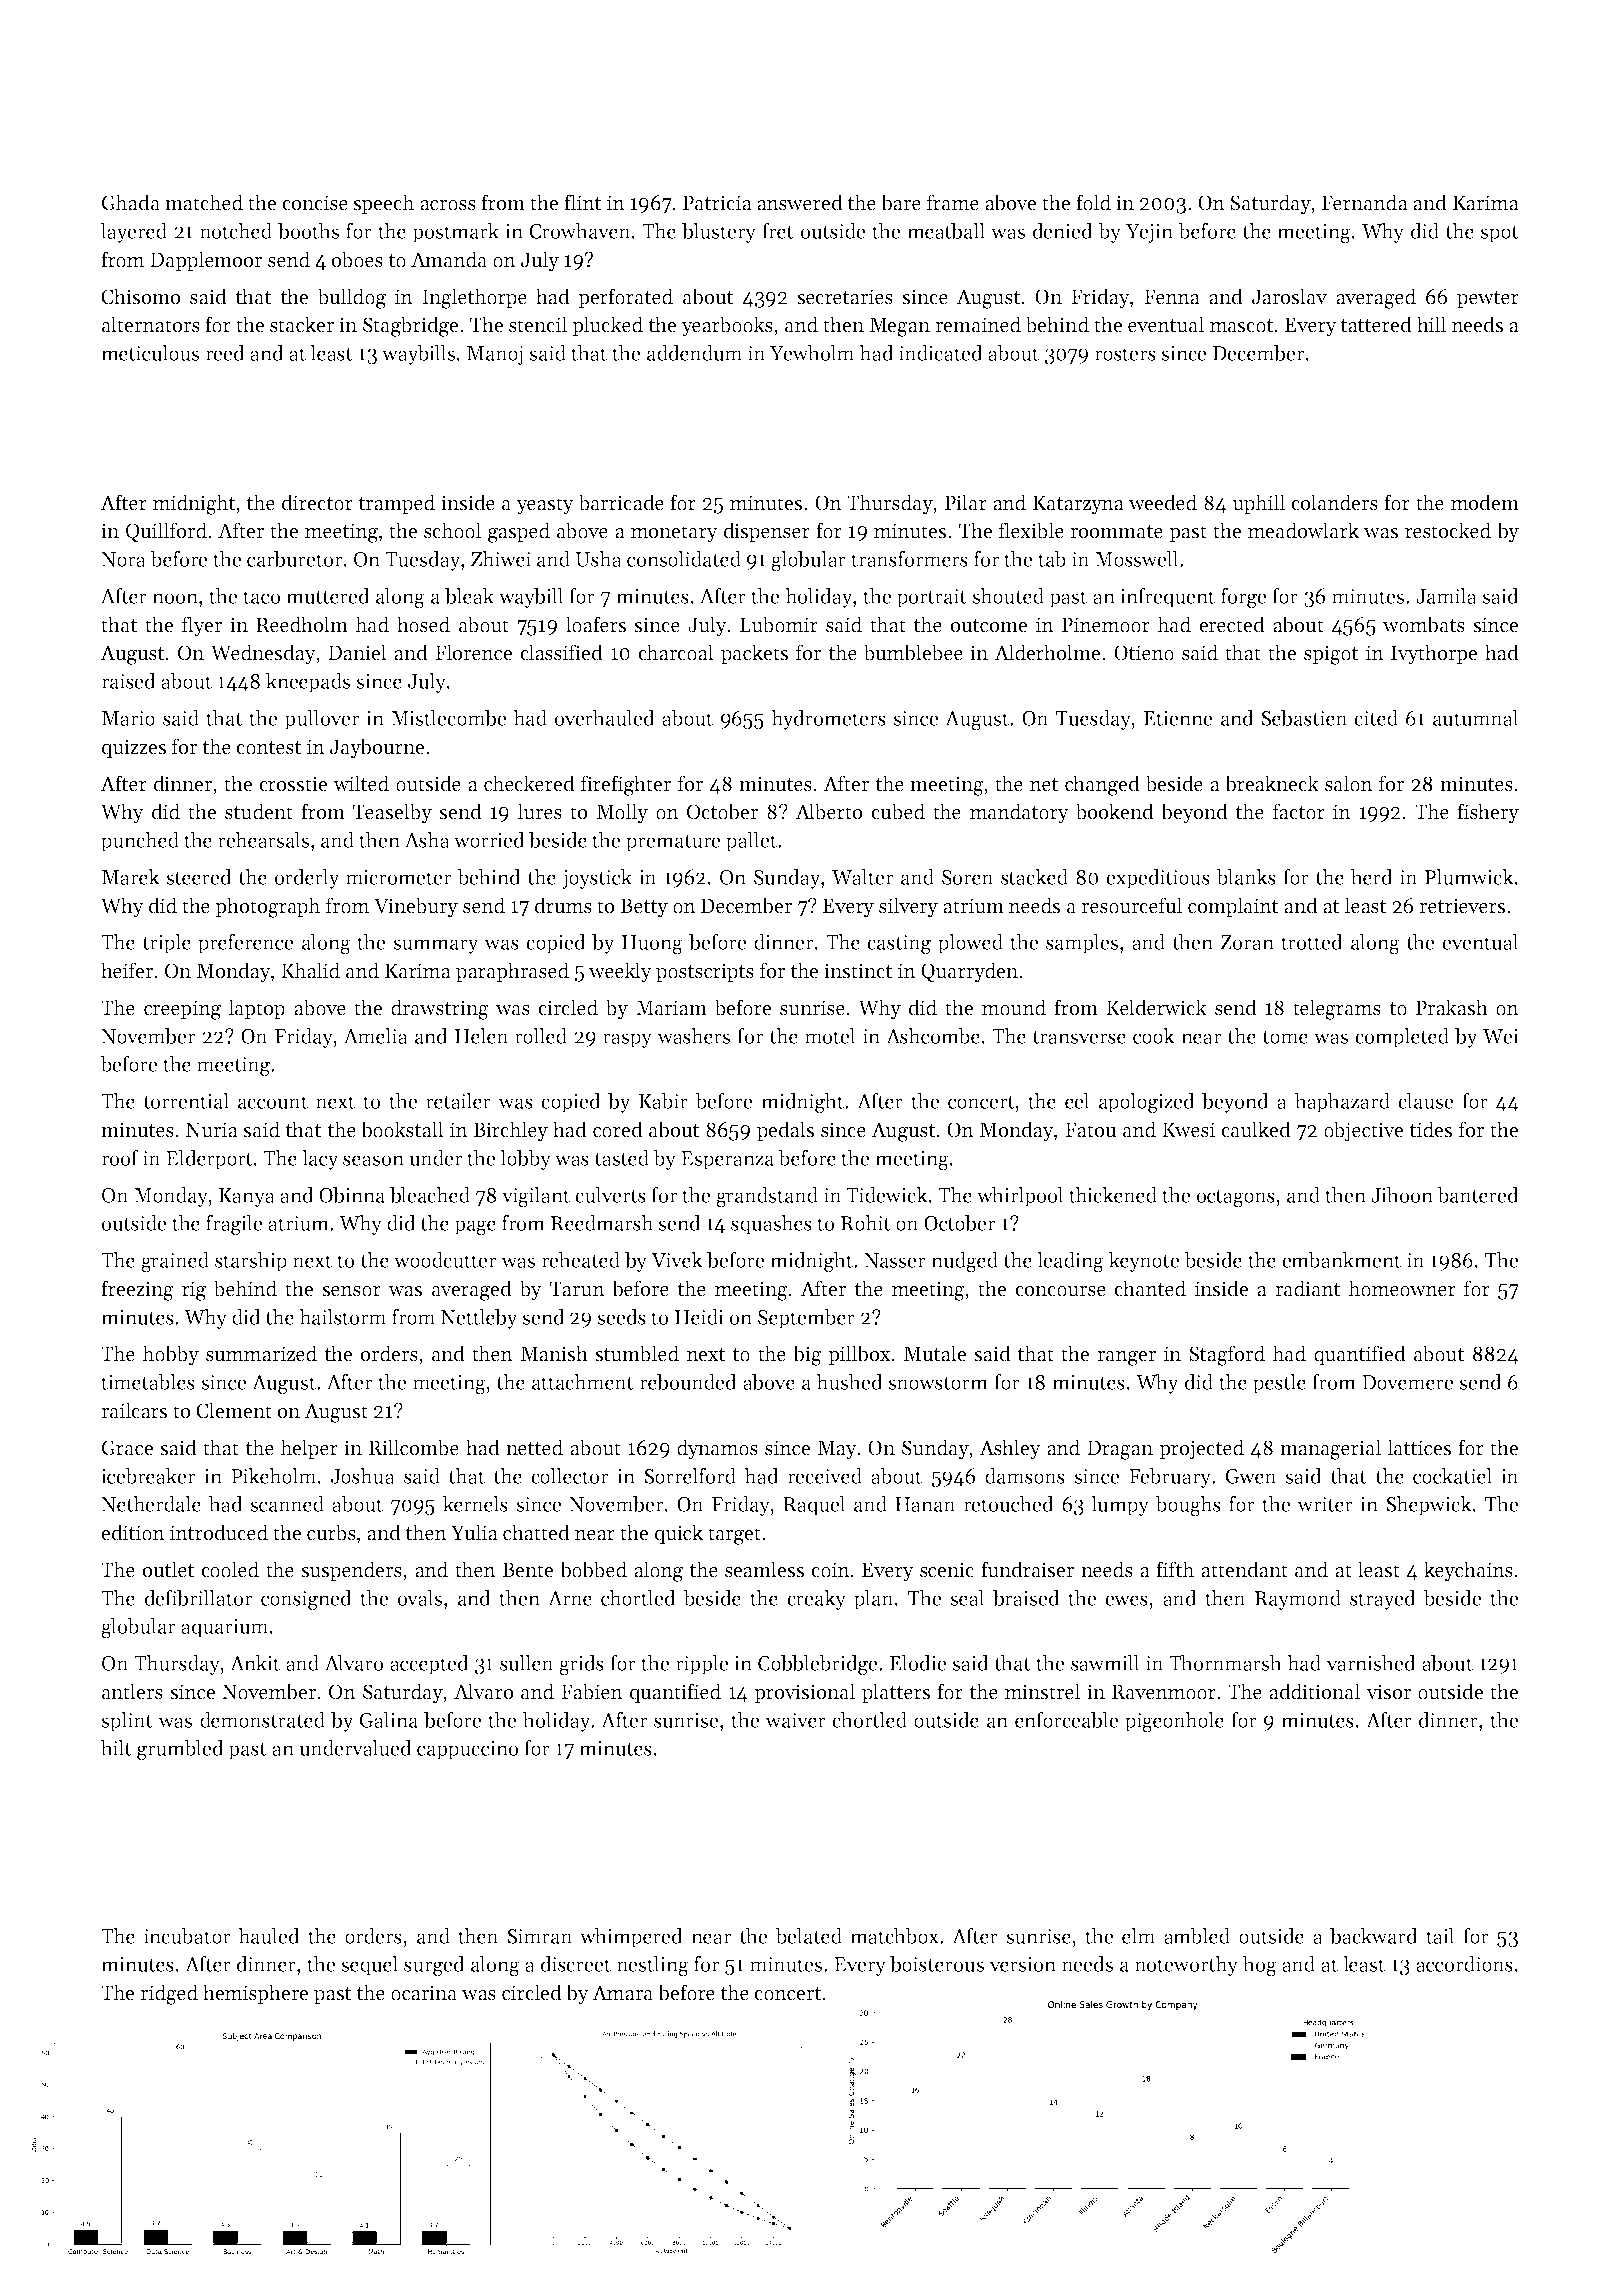  Describe the element at coordinates (1279, 1384) in the document. I see `pestle` at that location.
